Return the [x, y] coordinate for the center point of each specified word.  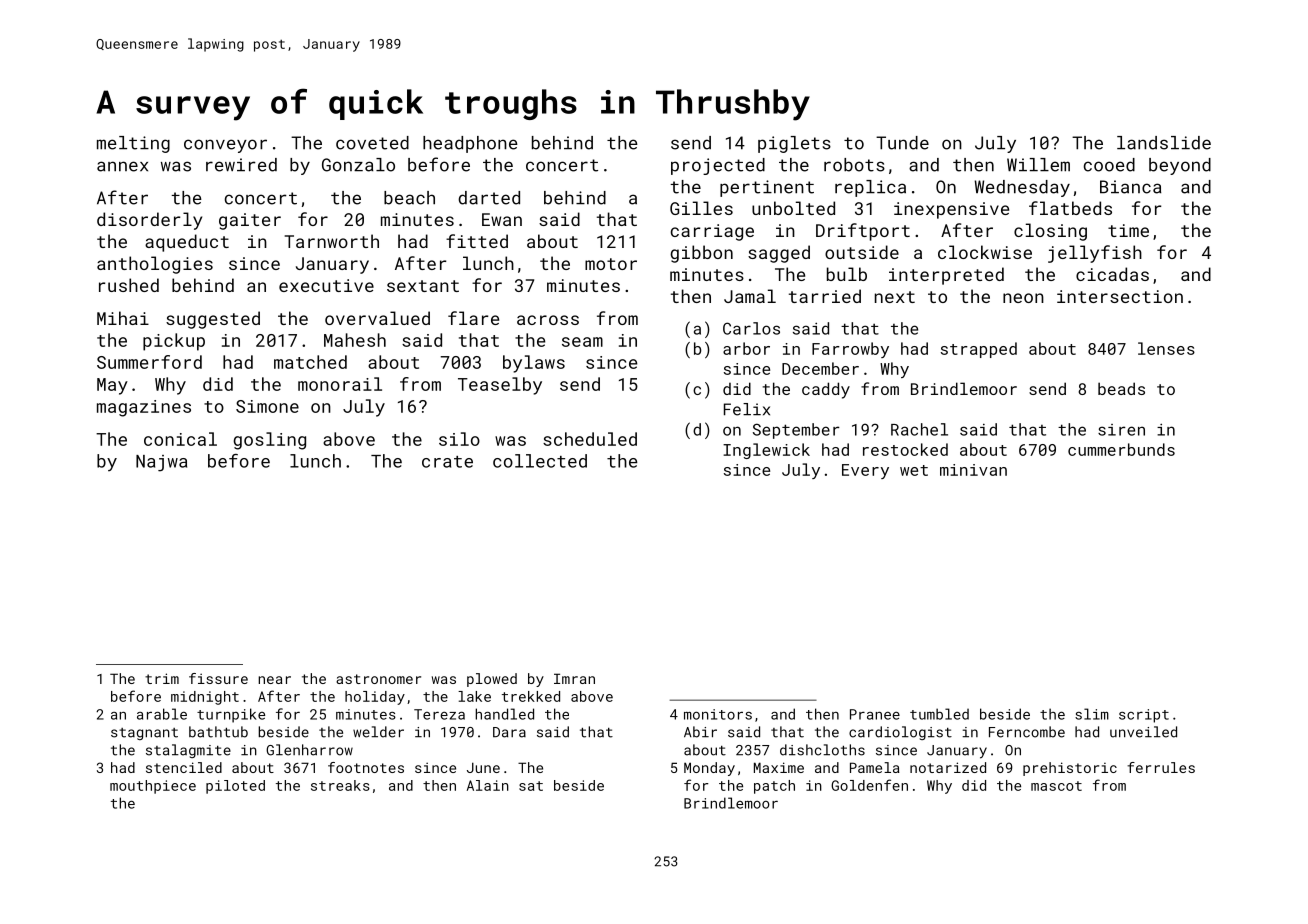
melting [133, 144]
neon [1023, 298]
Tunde [902, 143]
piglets [794, 144]
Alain [488, 785]
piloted [235, 787]
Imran [574, 678]
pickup [174, 342]
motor [611, 264]
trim [162, 678]
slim [1092, 714]
